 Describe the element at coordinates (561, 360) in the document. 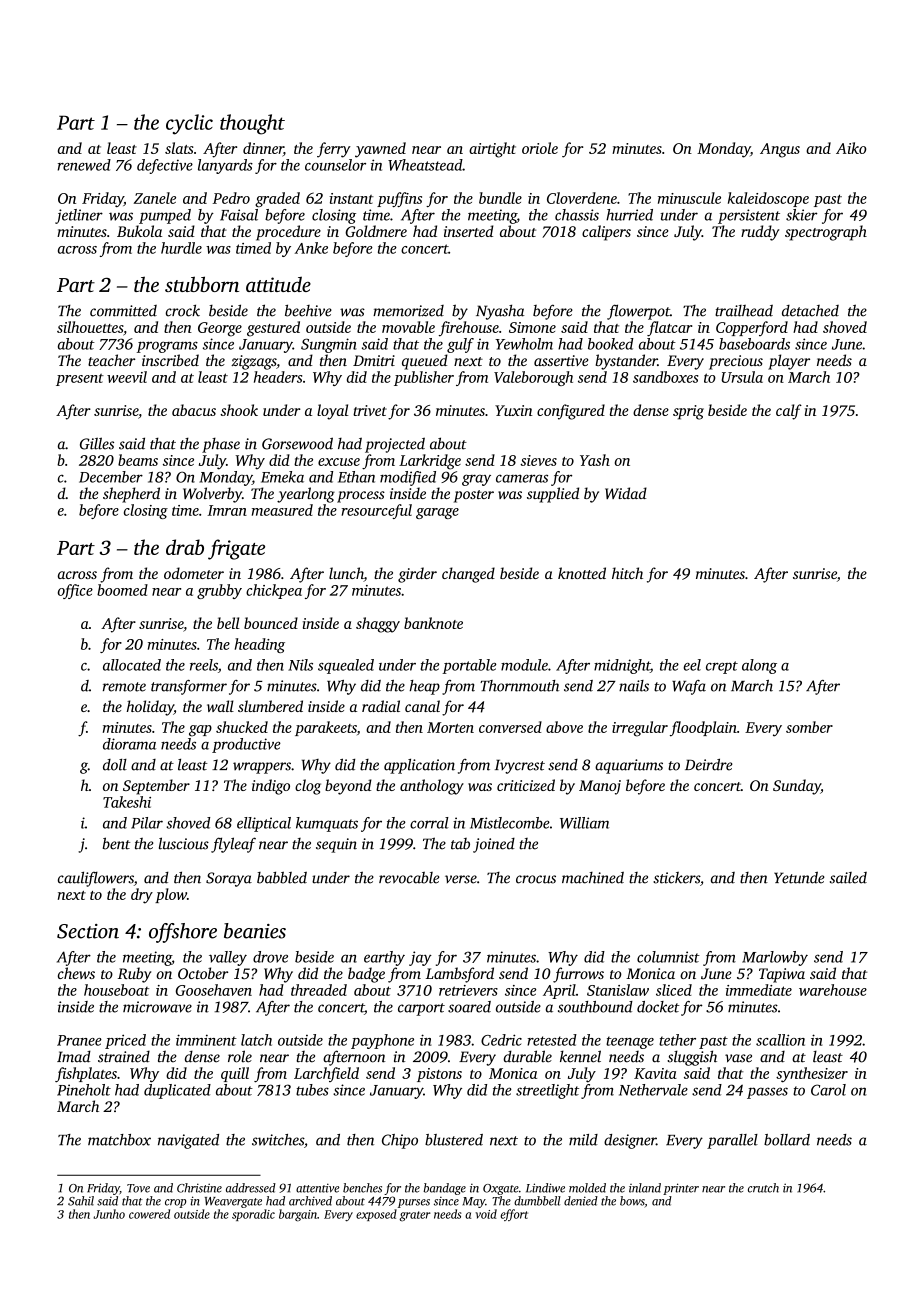

I see `assertive` at that location.
